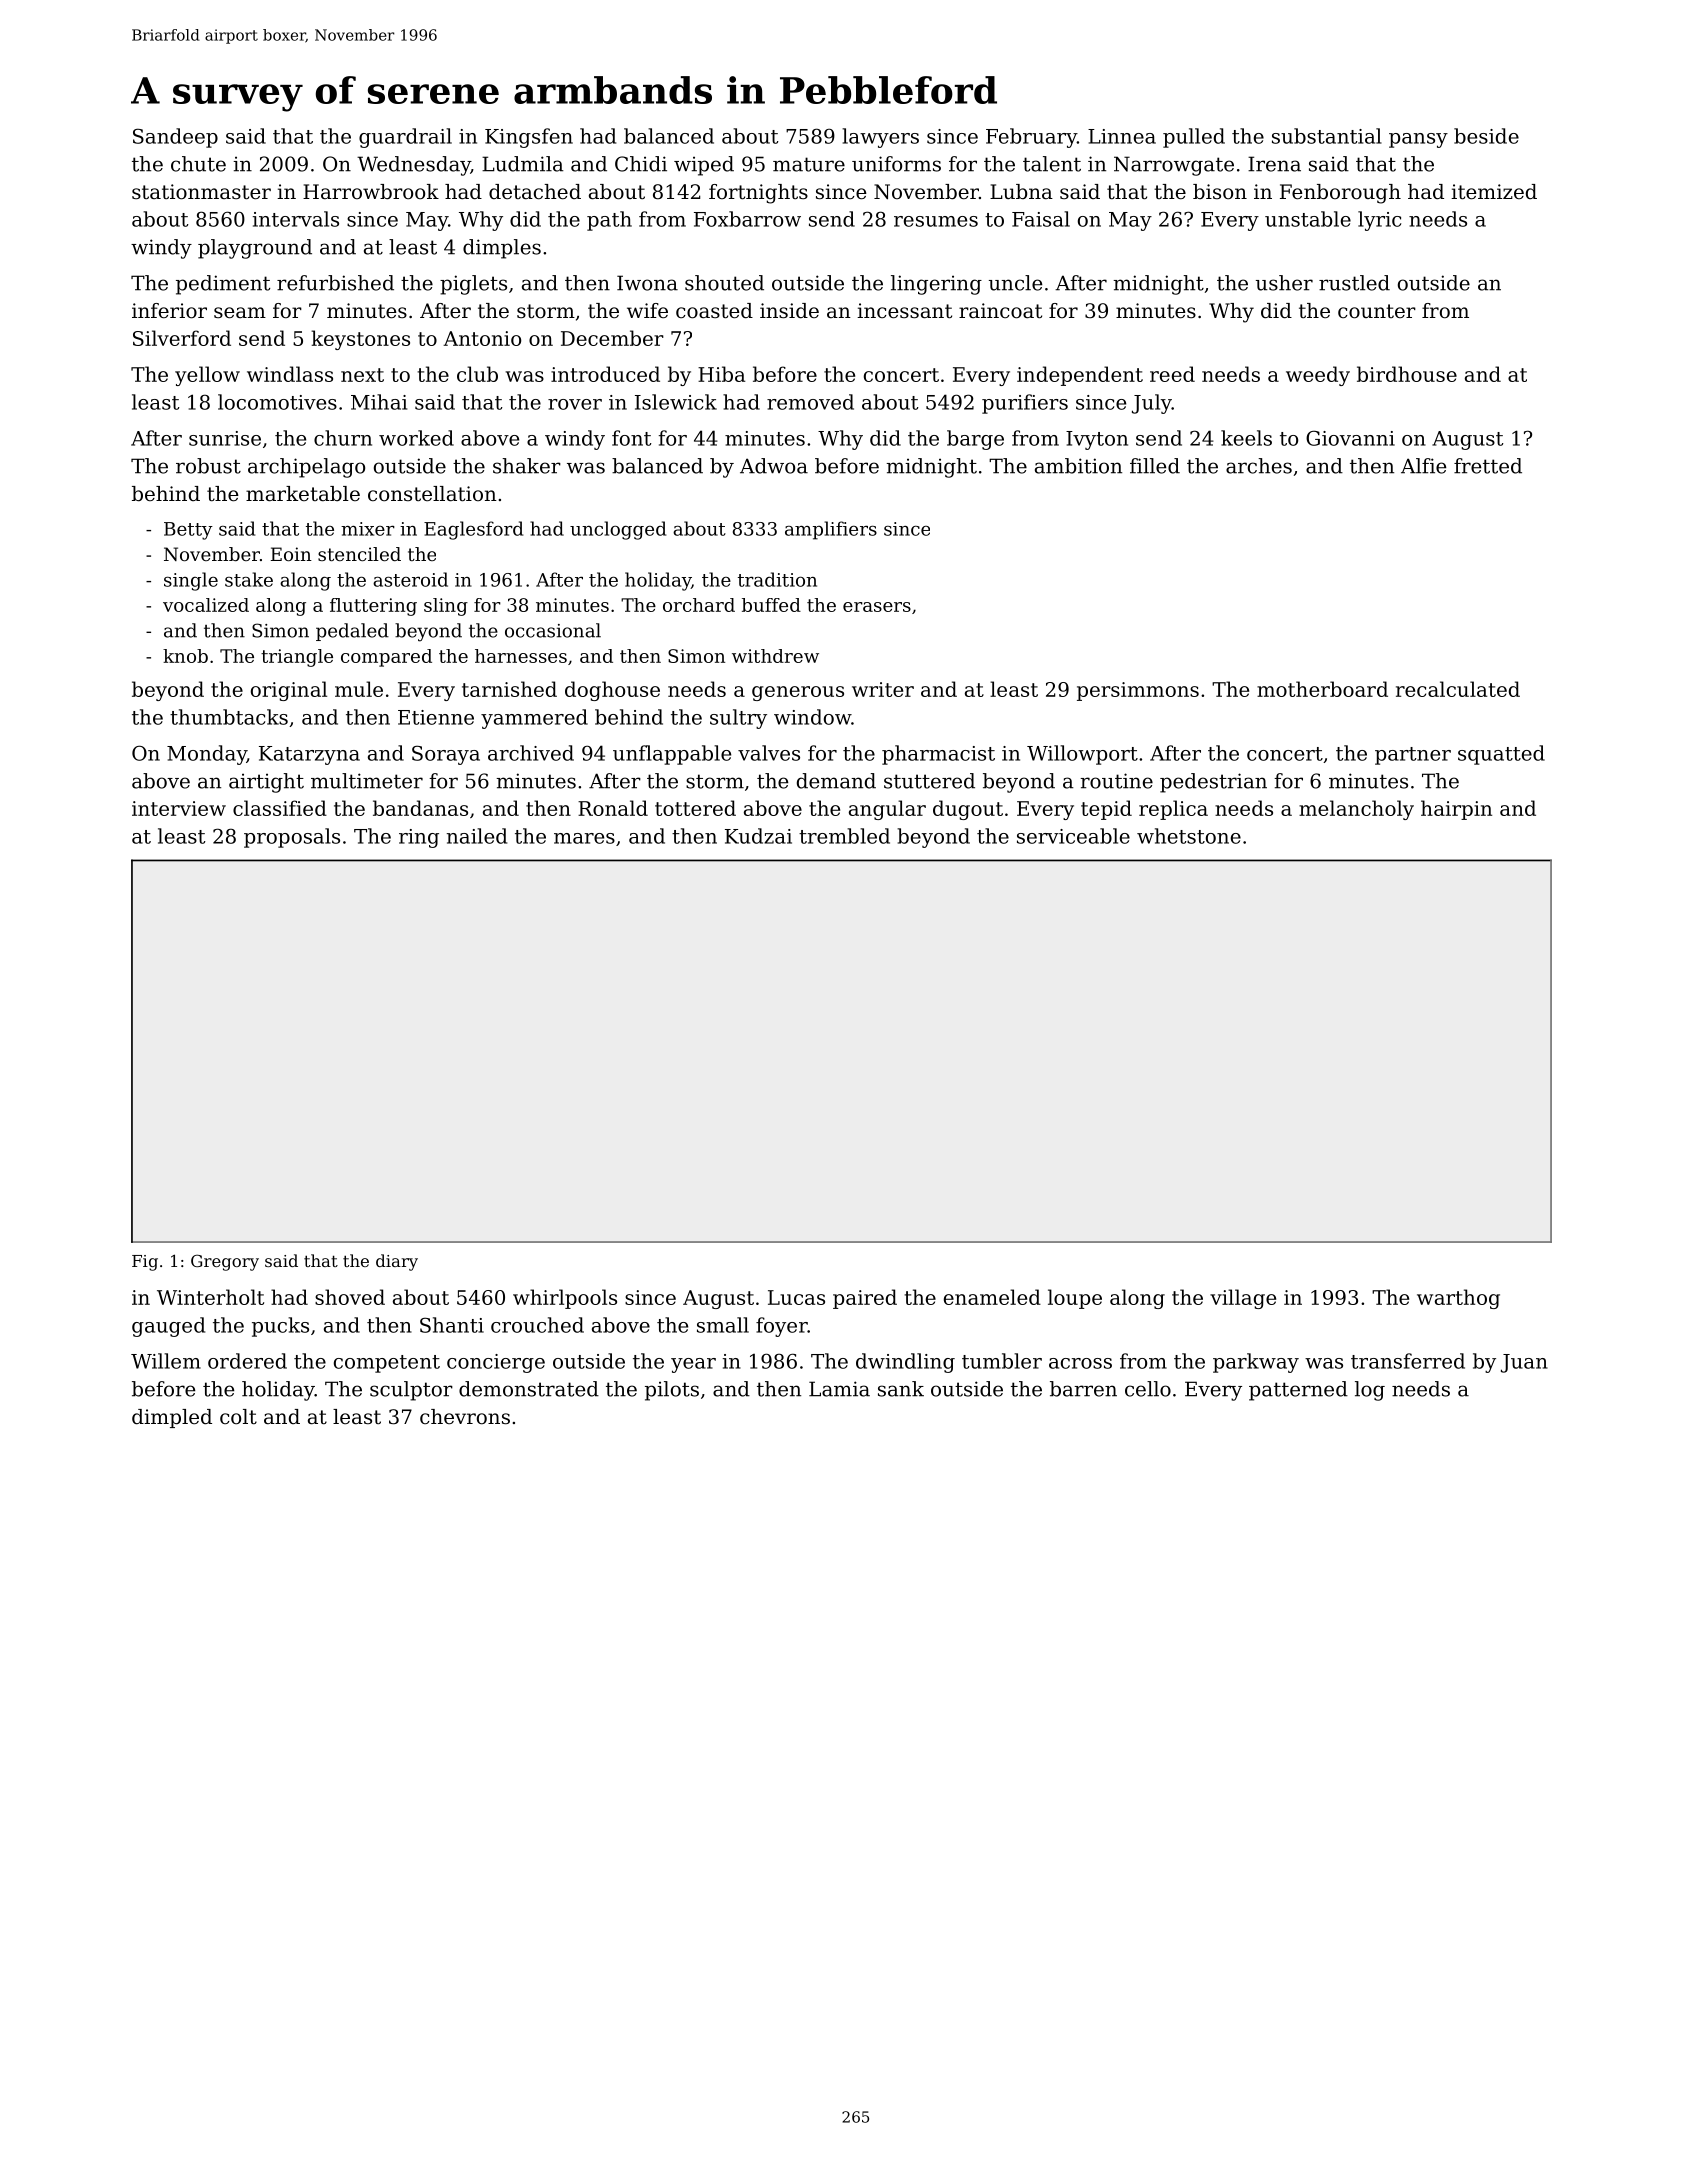 The height and width of the page is (2178, 1683). I want to click on patterned, so click(1298, 1391).
